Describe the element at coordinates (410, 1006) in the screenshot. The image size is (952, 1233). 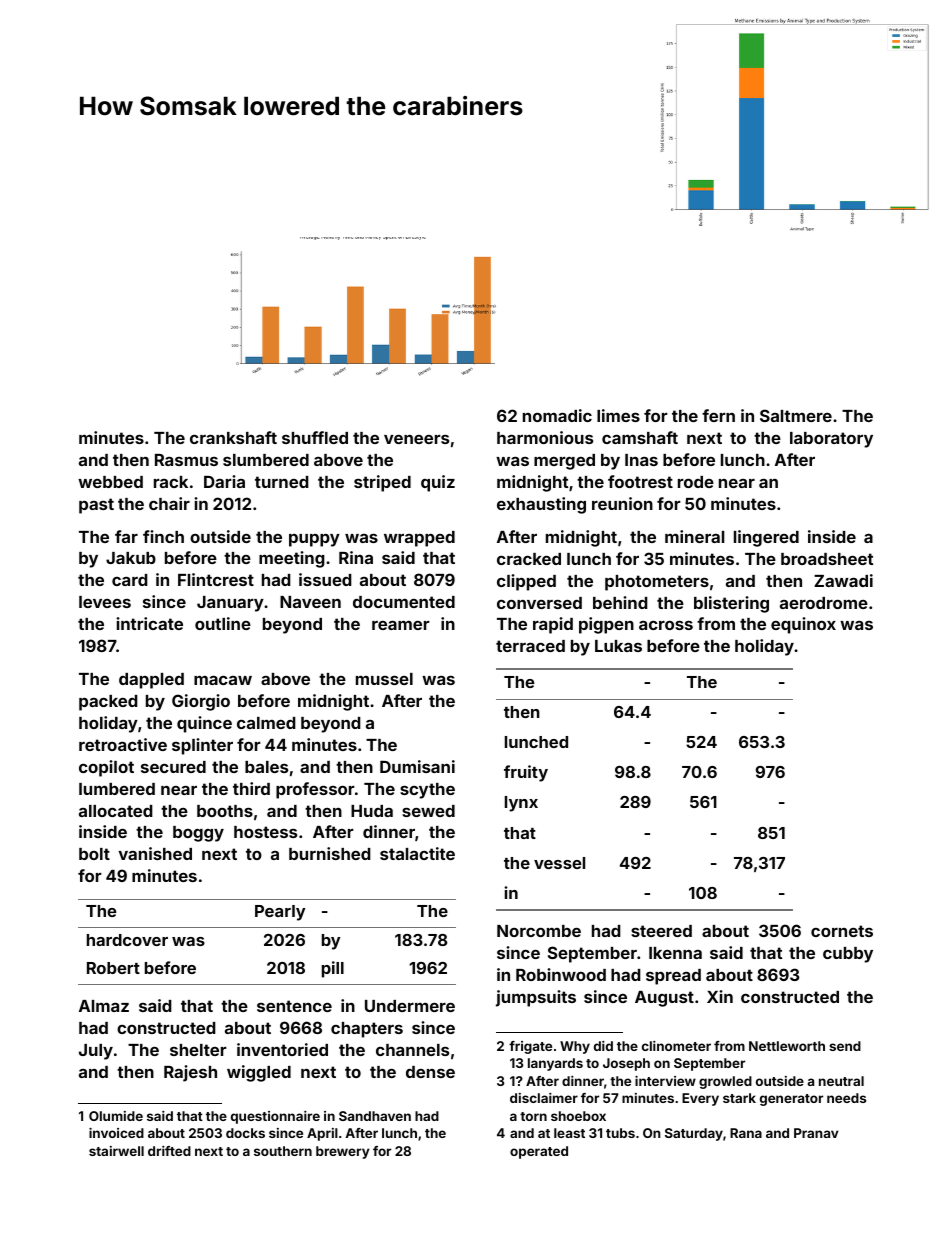
I see `Undermere` at that location.
